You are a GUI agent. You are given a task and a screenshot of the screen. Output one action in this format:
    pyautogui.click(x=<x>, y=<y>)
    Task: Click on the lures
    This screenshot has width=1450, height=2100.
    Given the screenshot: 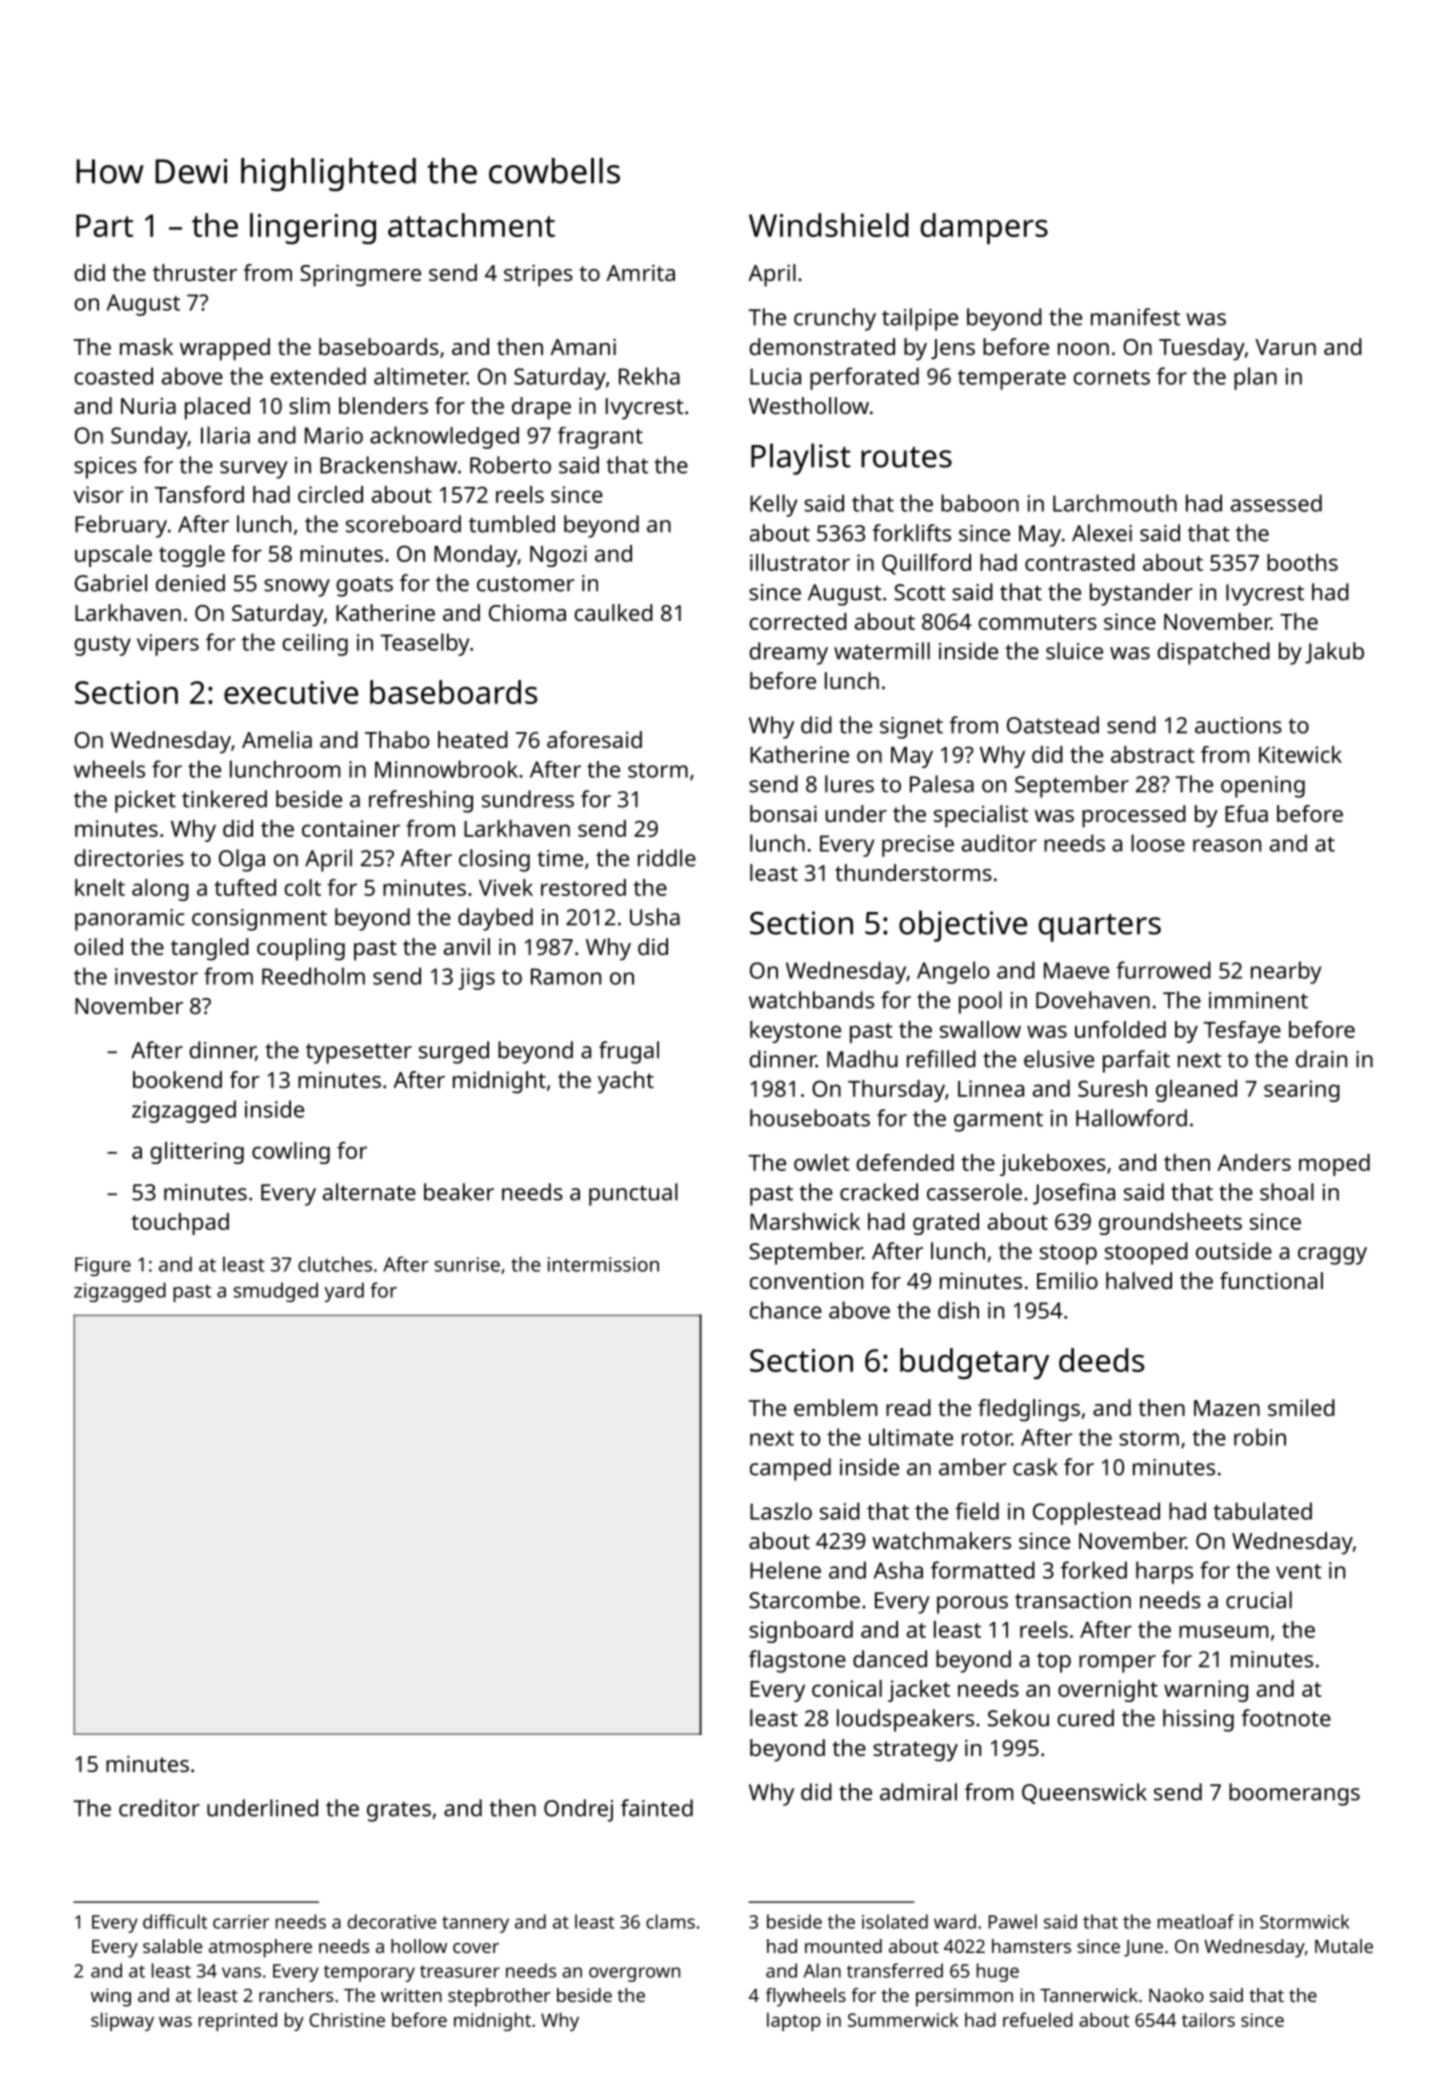 What is the action you would take?
    pyautogui.click(x=849, y=784)
